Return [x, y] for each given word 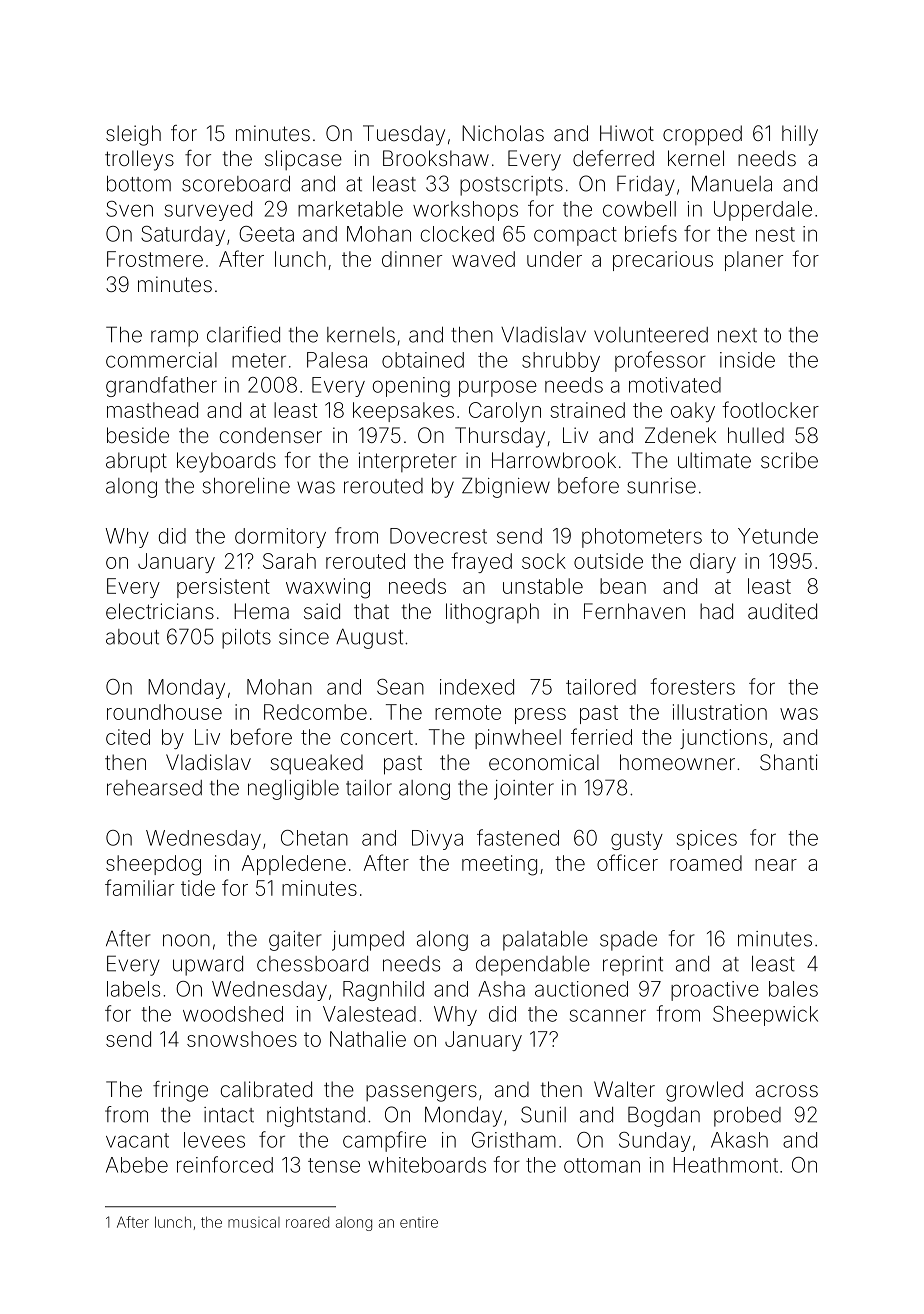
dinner [412, 259]
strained [587, 410]
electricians [160, 611]
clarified [243, 334]
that [371, 611]
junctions [723, 739]
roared [307, 1222]
